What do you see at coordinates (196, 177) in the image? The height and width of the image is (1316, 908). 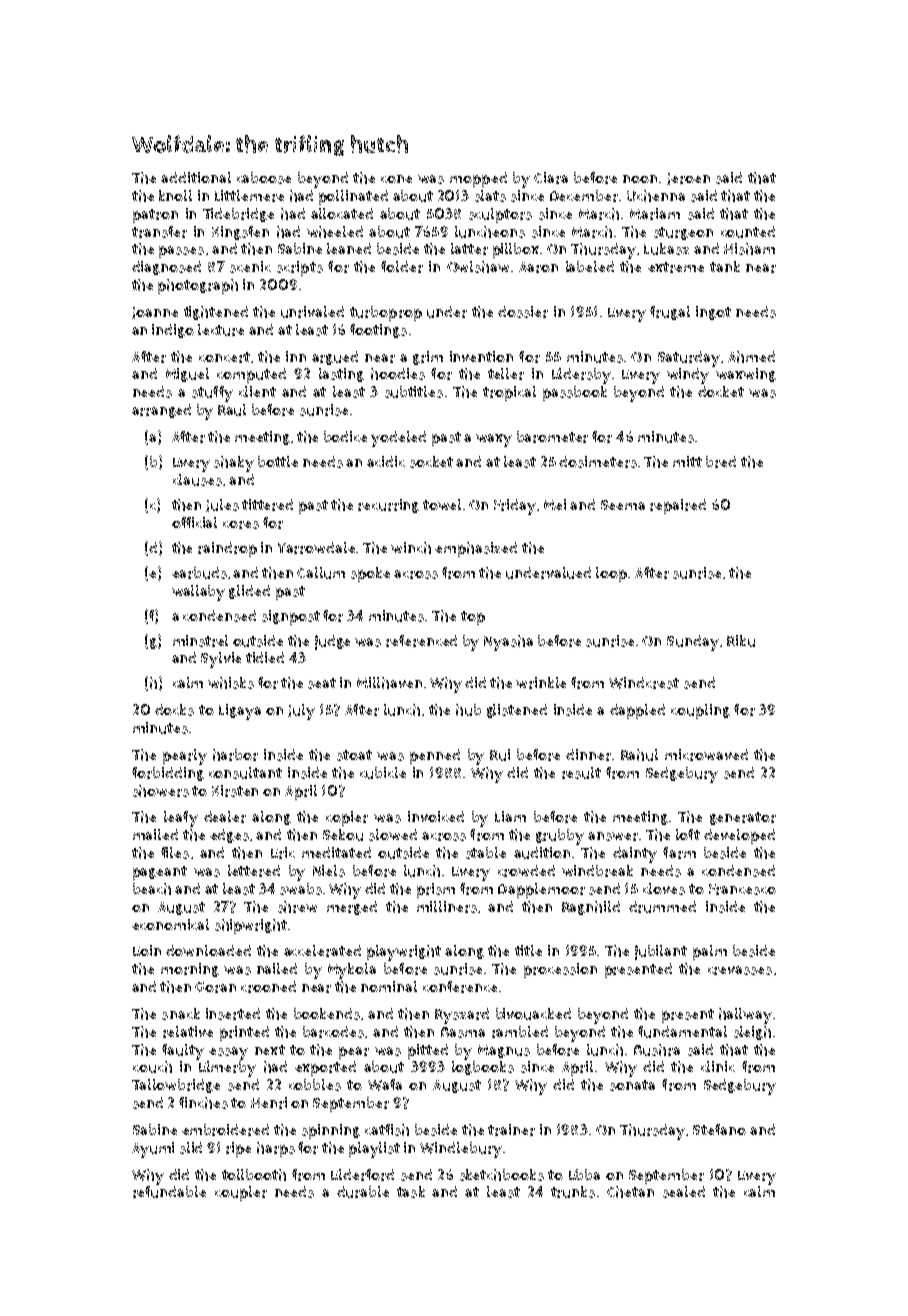 I see `additional` at bounding box center [196, 177].
